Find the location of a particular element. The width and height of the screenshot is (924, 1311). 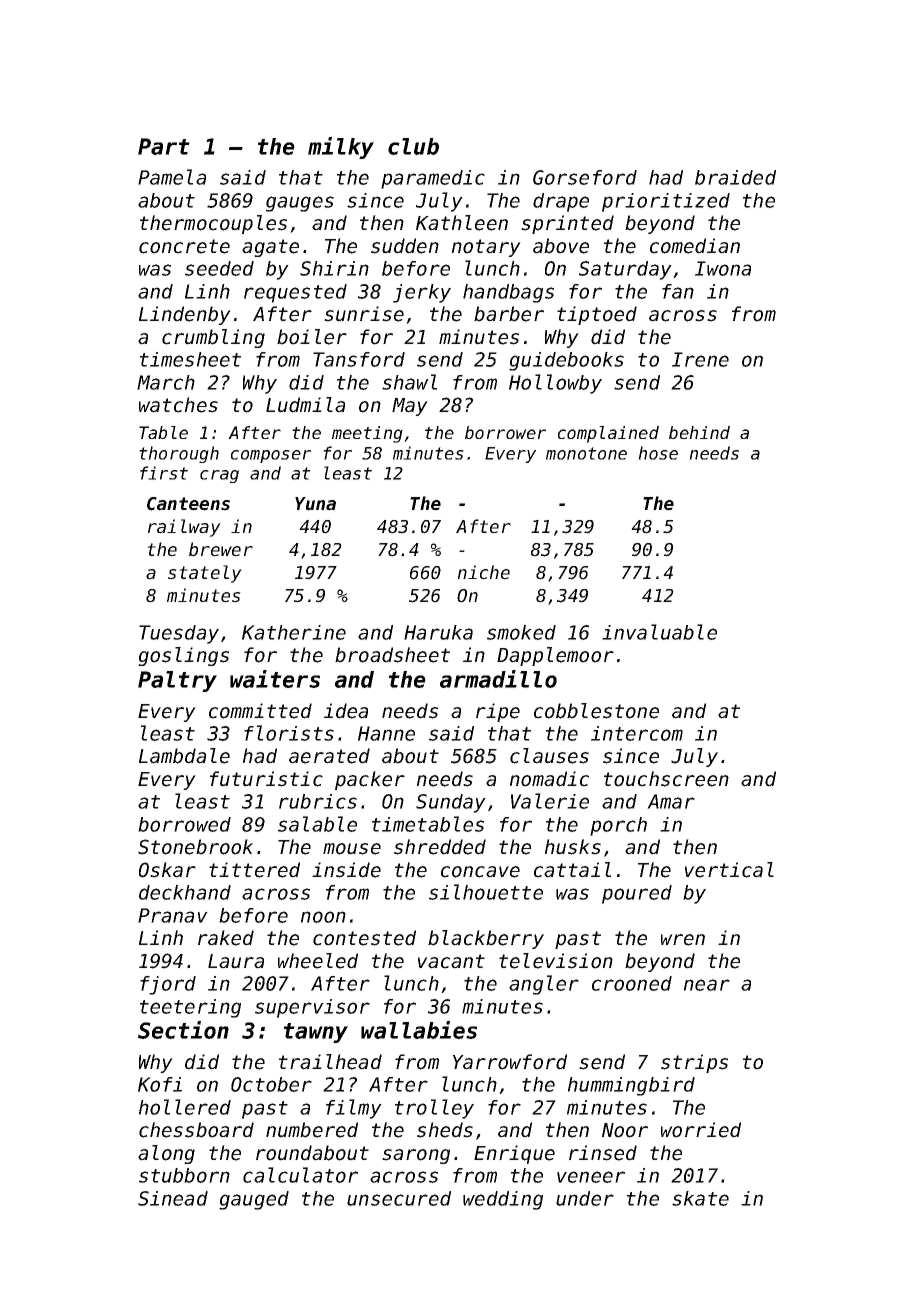

Canteens is located at coordinates (188, 504).
